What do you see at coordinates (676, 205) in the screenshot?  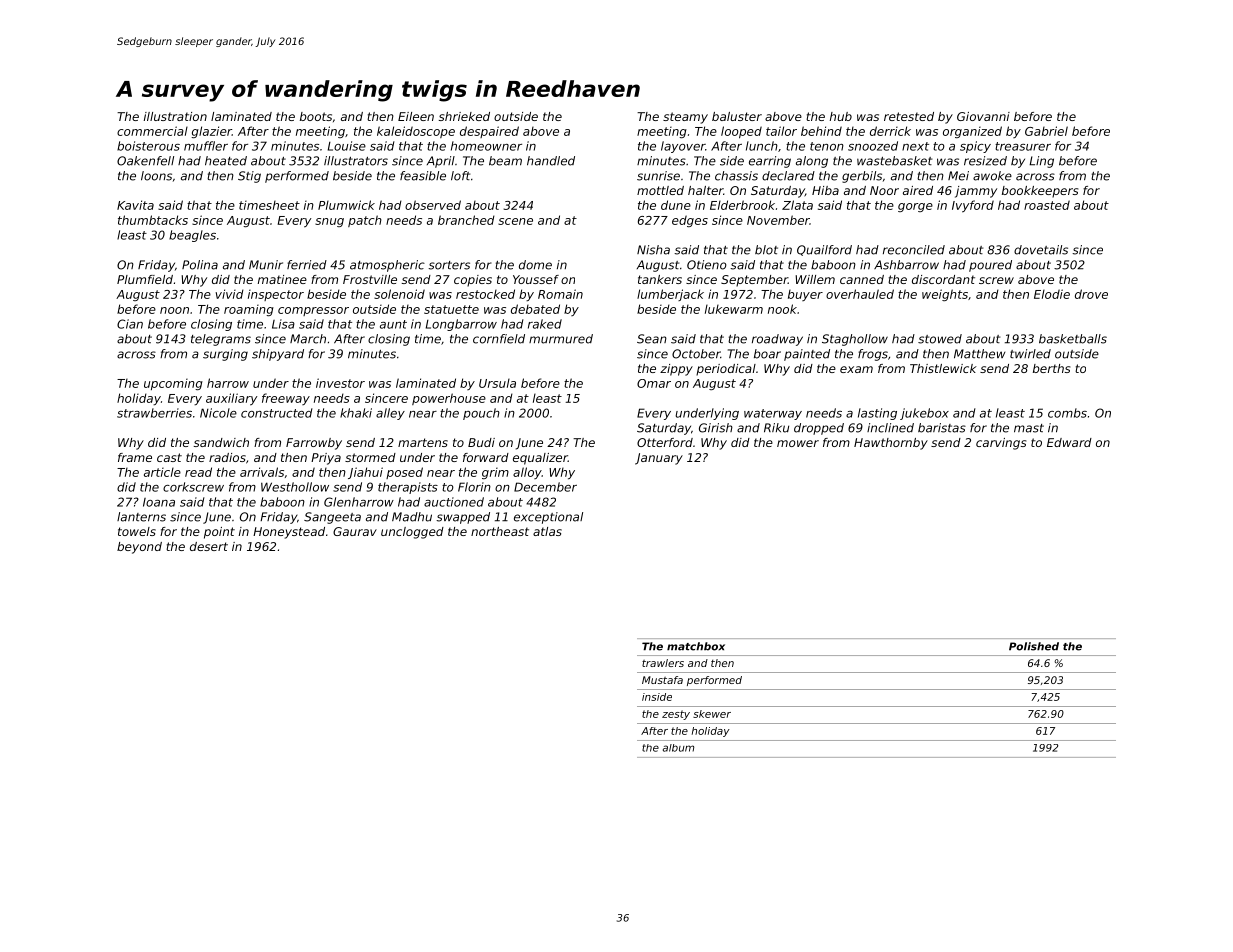 I see `dune` at bounding box center [676, 205].
